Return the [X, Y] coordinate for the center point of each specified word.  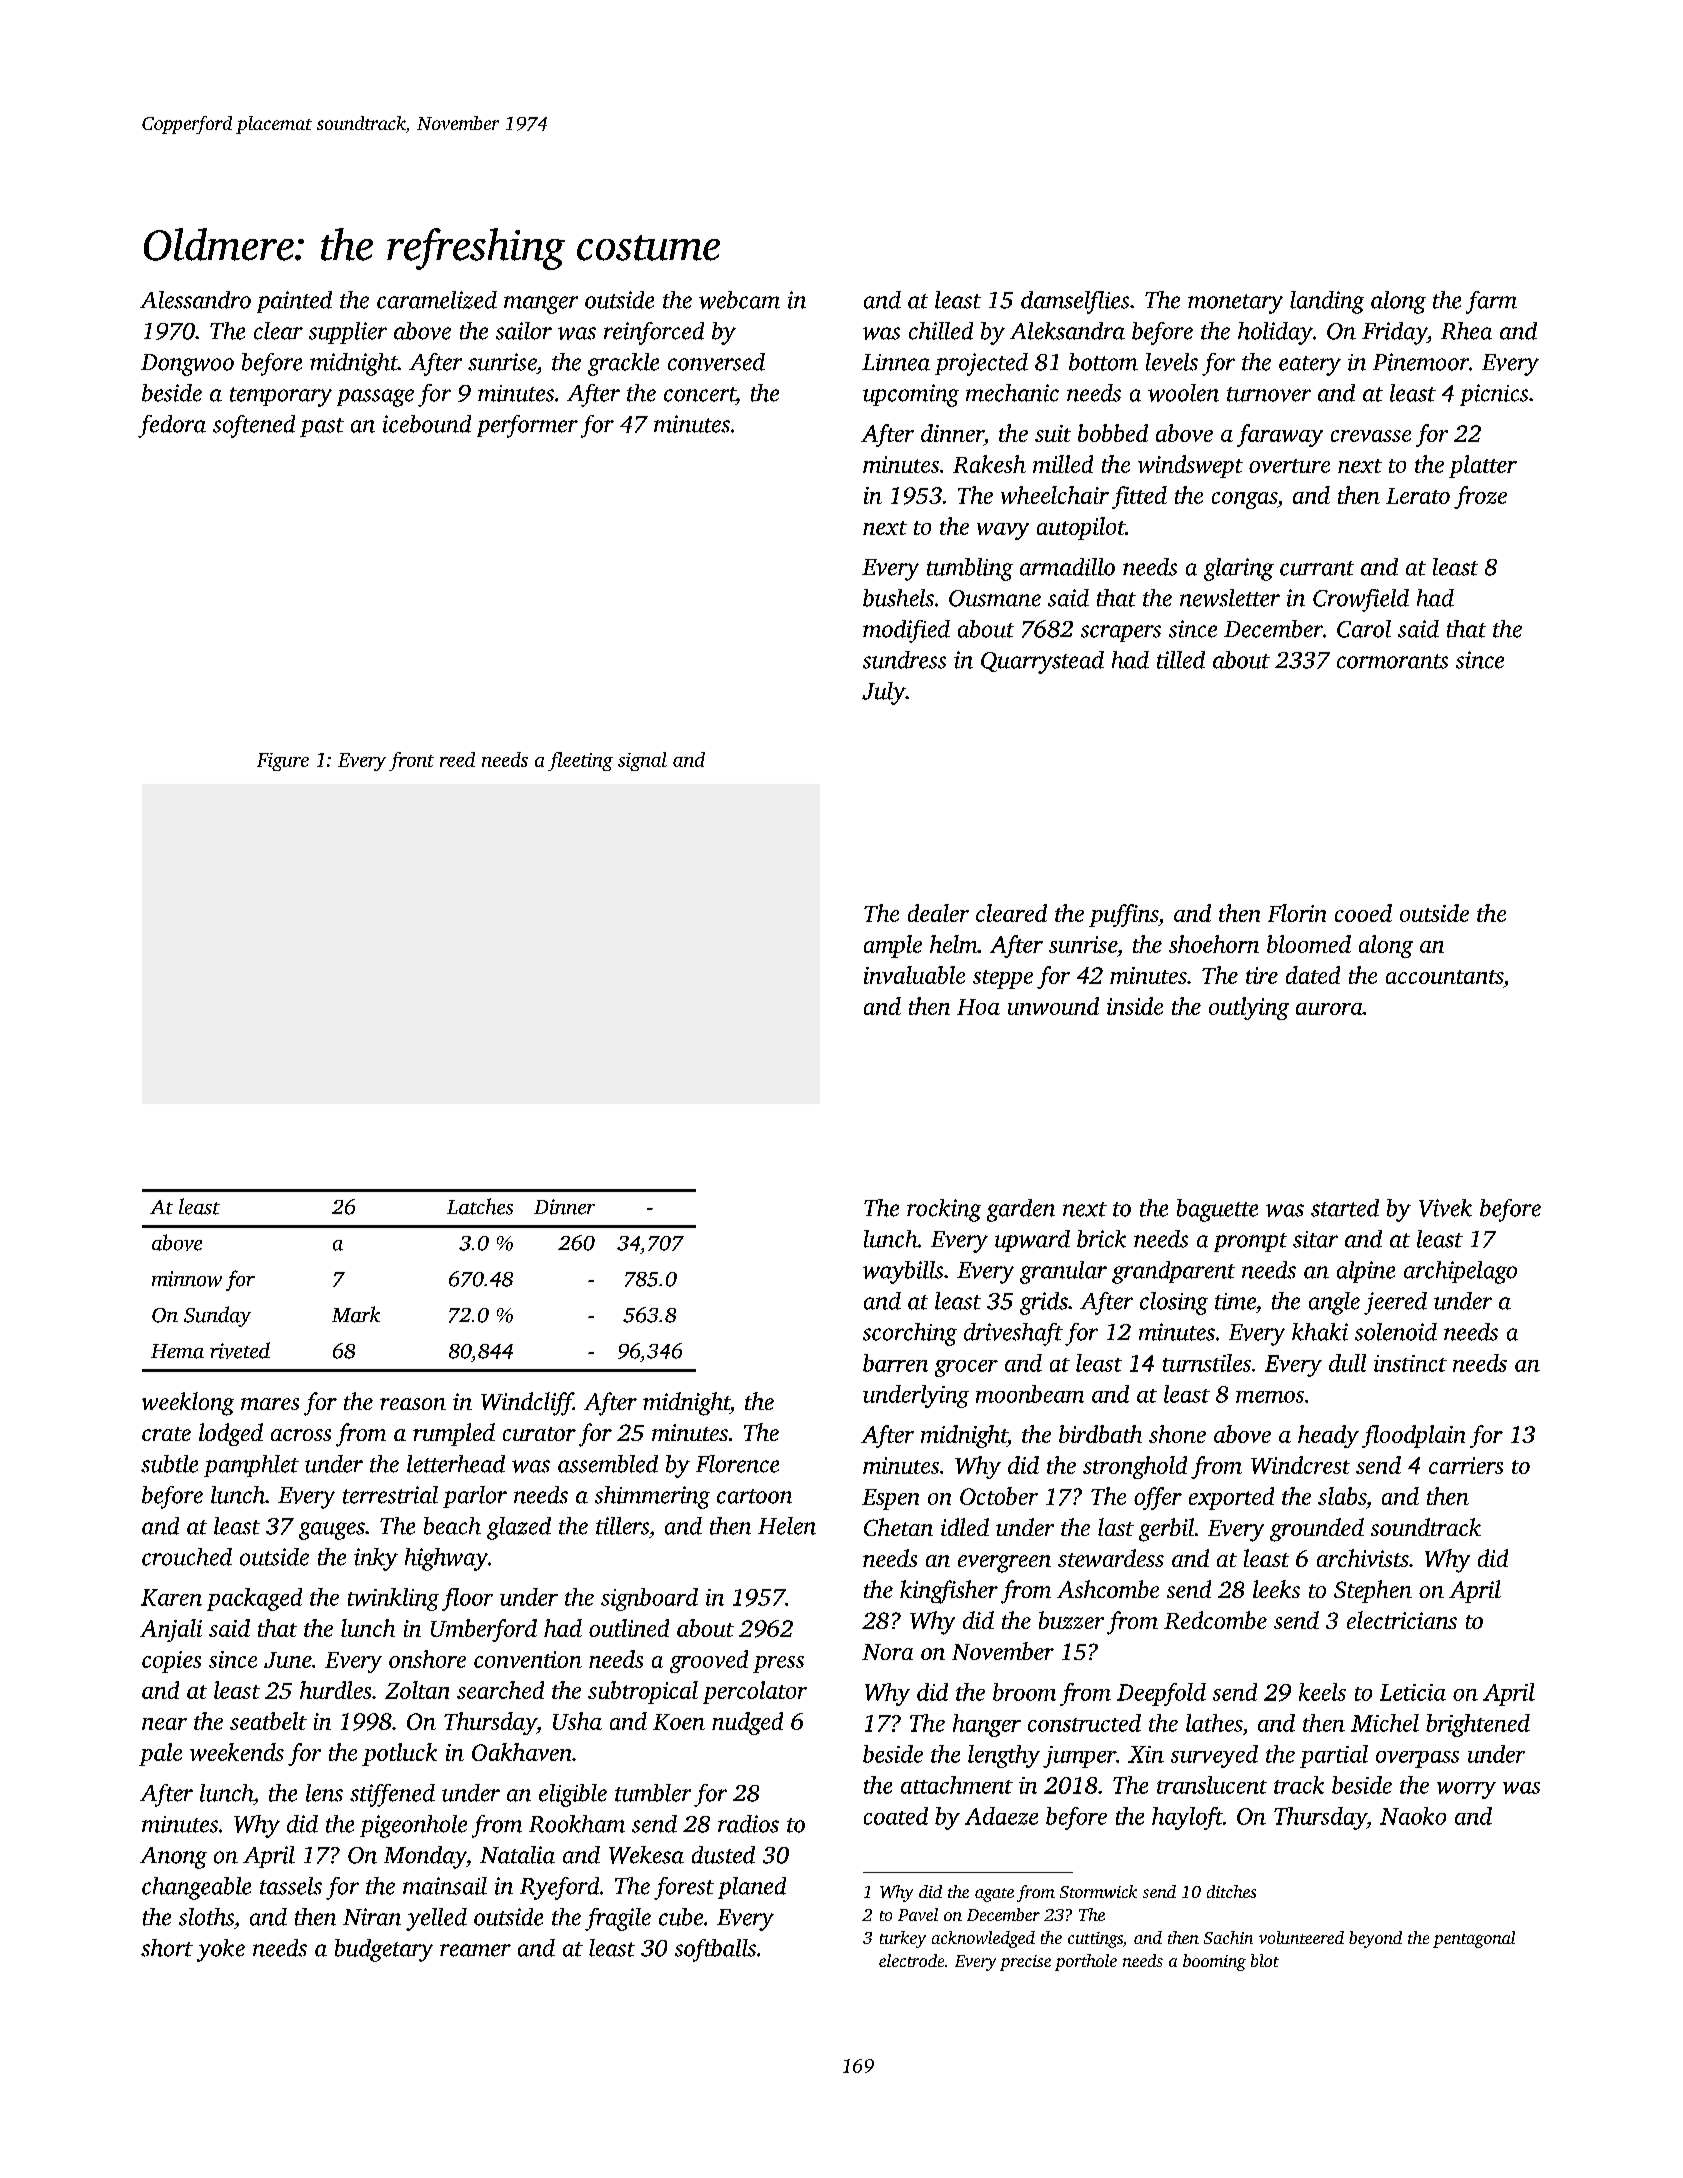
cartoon [754, 1496]
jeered [1395, 1303]
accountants [1444, 977]
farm [1491, 302]
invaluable [914, 975]
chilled [941, 331]
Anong [173, 1858]
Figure [283, 762]
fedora [172, 426]
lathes [1214, 1723]
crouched [187, 1557]
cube [681, 1917]
